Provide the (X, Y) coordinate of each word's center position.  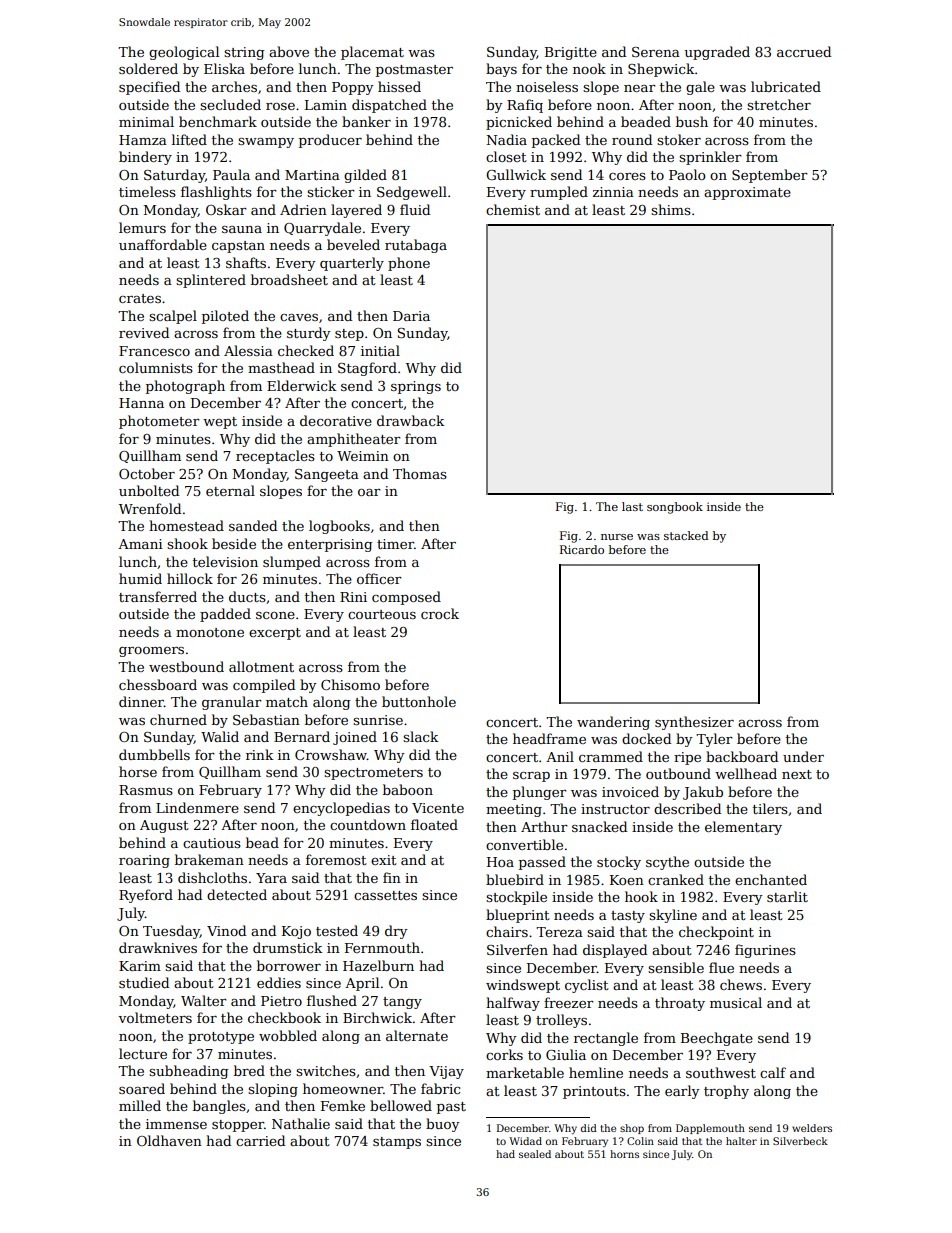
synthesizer (694, 723)
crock (440, 613)
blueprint (518, 916)
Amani (140, 544)
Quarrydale (322, 229)
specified (149, 88)
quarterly (352, 264)
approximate (747, 193)
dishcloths (212, 877)
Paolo (687, 174)
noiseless (547, 86)
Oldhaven (169, 1140)
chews (741, 984)
